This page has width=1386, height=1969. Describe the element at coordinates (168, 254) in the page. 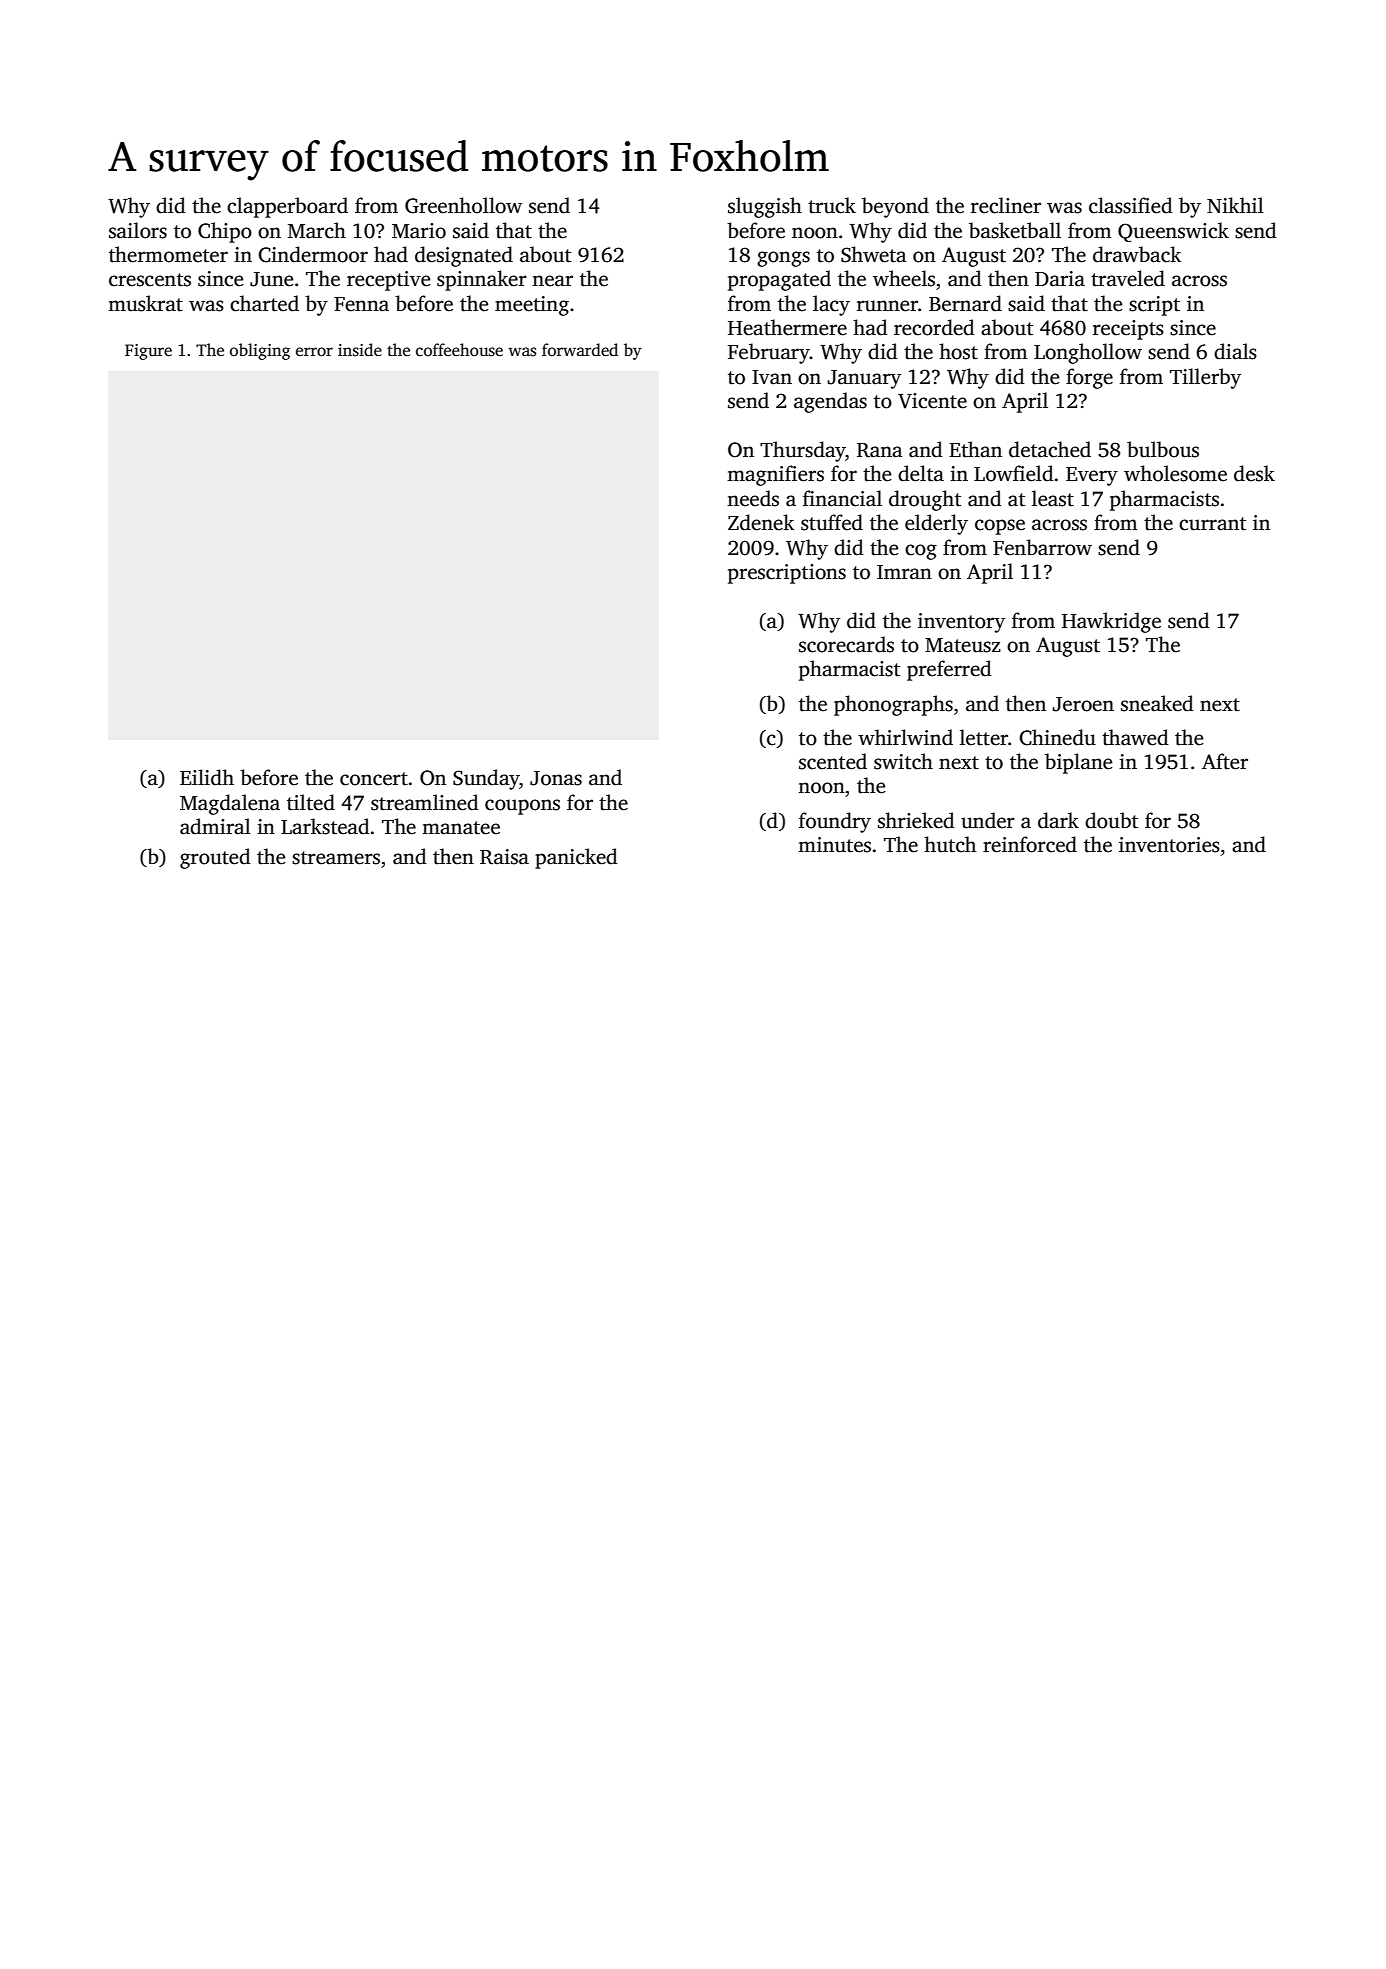

I see `thermometer` at that location.
